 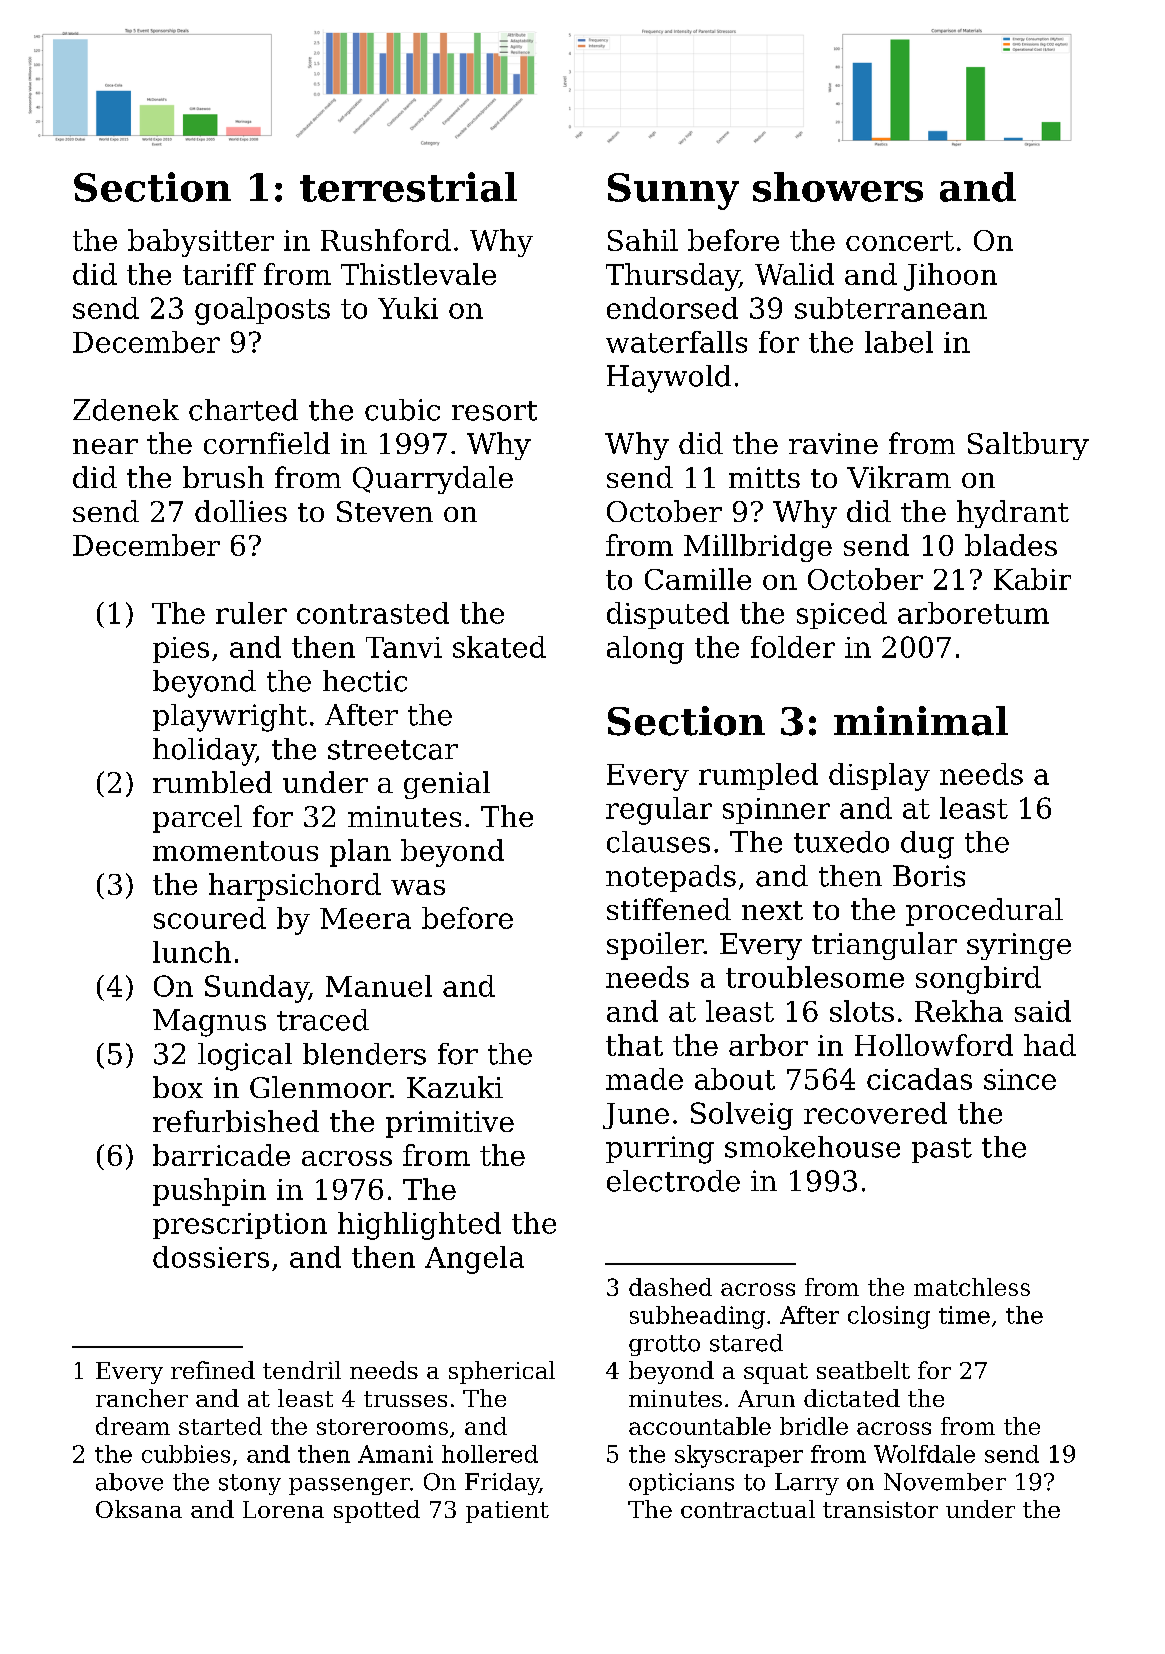 I want to click on goalposts, so click(x=262, y=311).
